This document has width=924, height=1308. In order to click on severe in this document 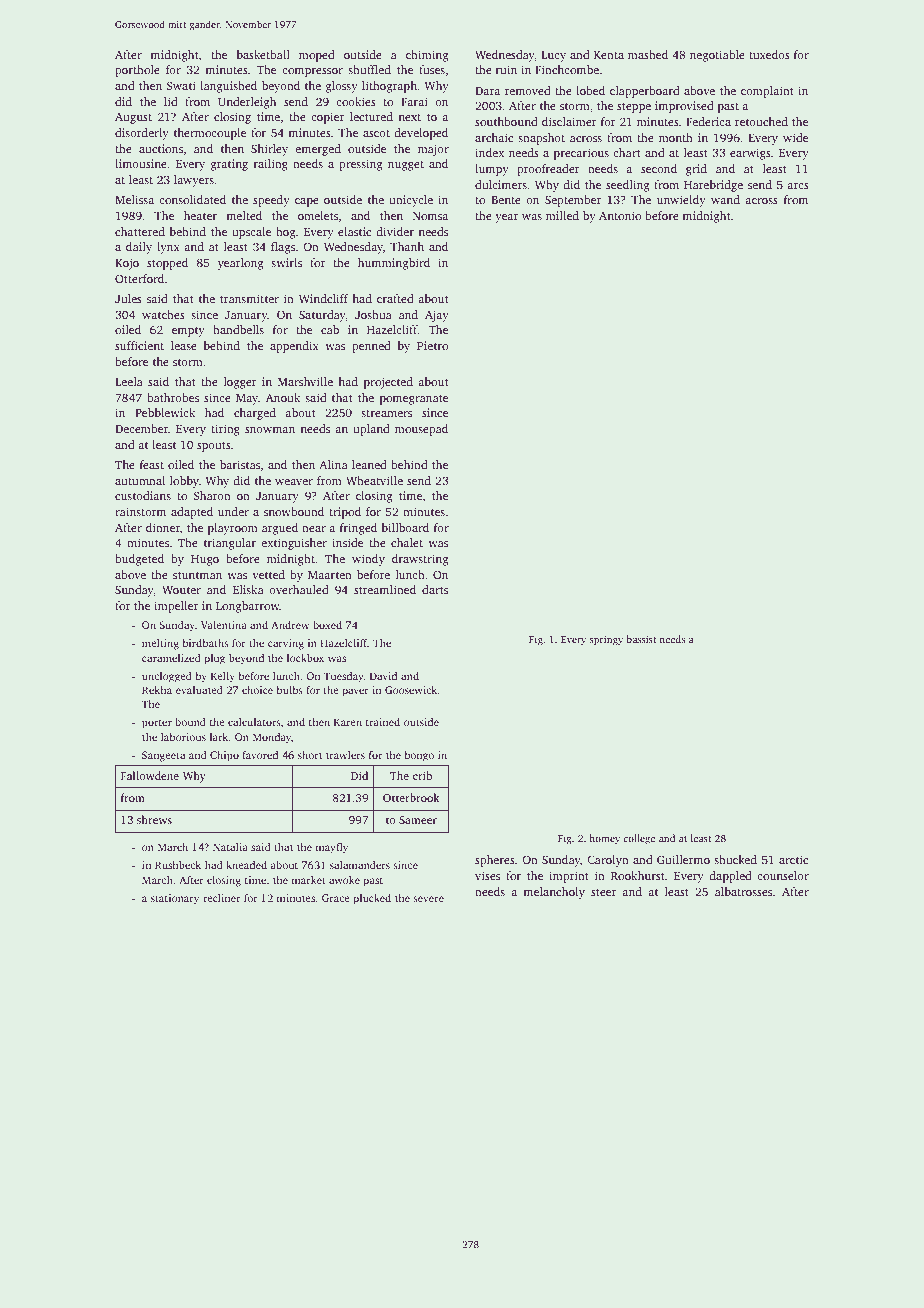, I will do `click(428, 899)`.
